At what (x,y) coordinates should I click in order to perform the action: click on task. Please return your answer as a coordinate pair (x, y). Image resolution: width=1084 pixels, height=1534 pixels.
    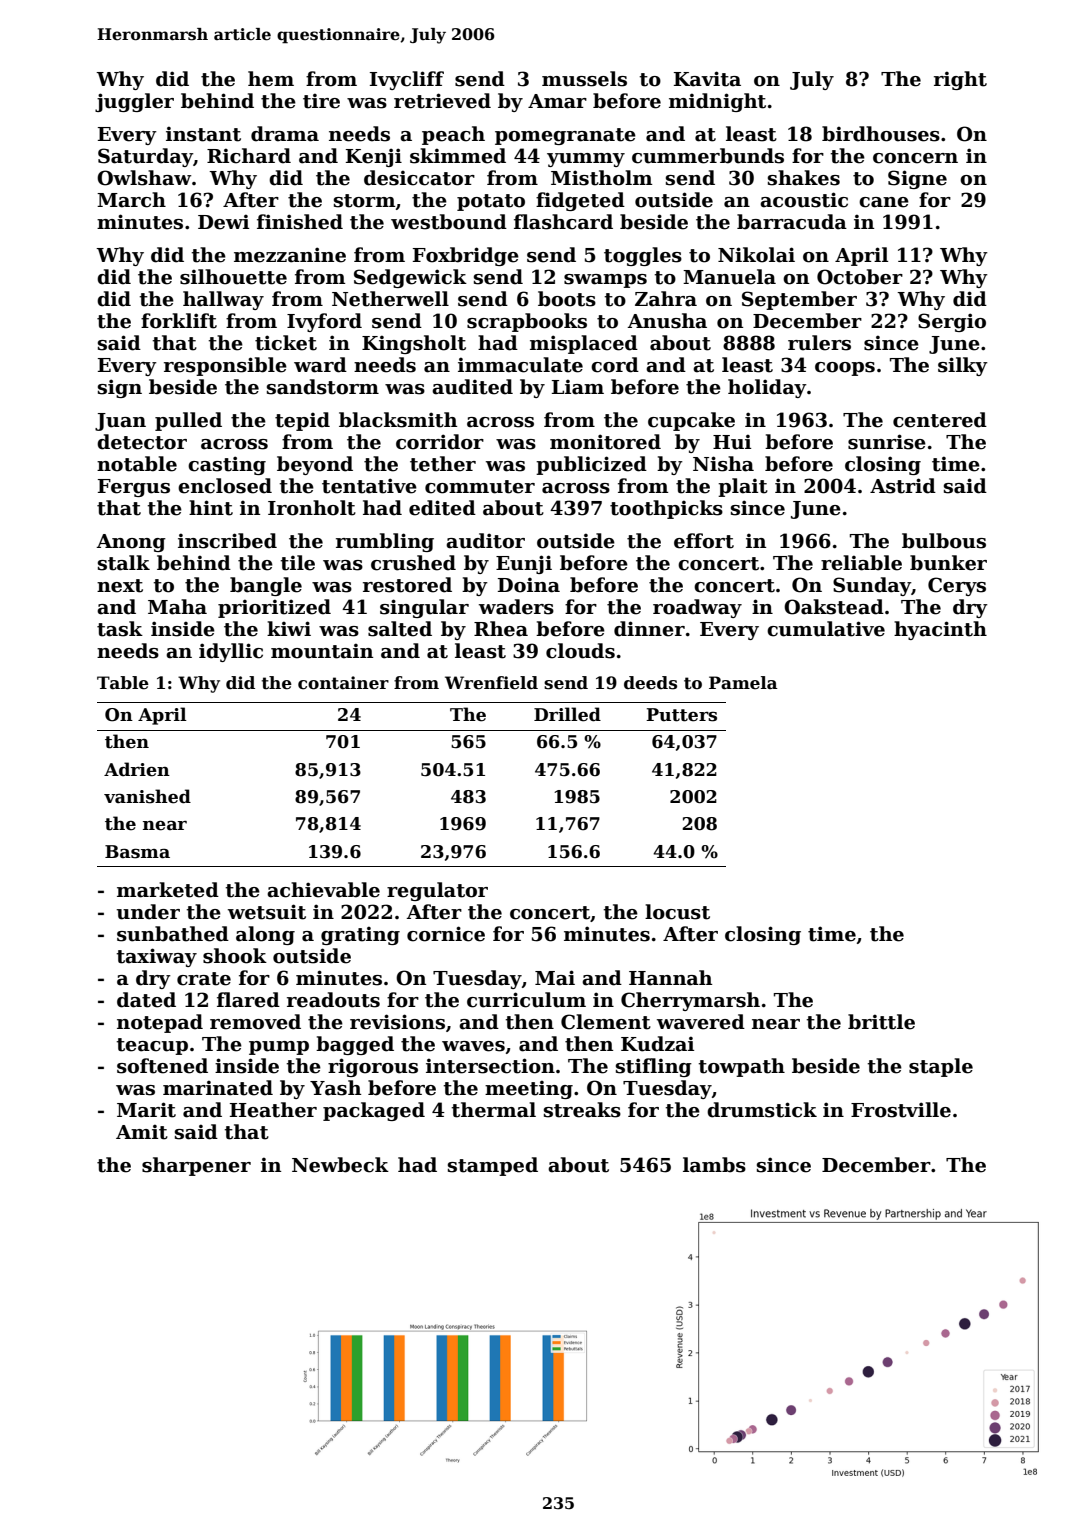
    Looking at the image, I should click on (120, 629).
